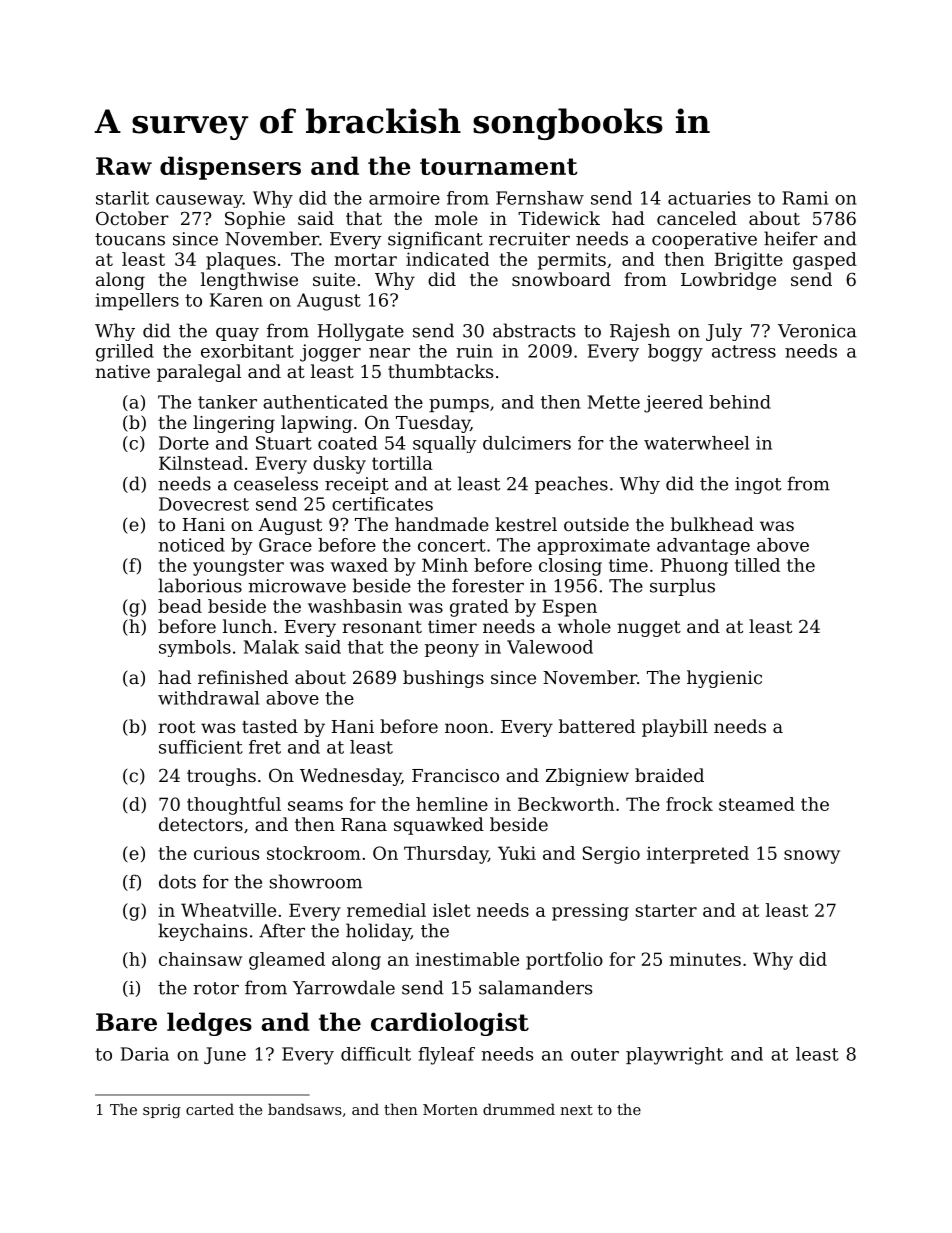 Image resolution: width=952 pixels, height=1233 pixels. What do you see at coordinates (433, 424) in the page?
I see `Tuesday` at bounding box center [433, 424].
